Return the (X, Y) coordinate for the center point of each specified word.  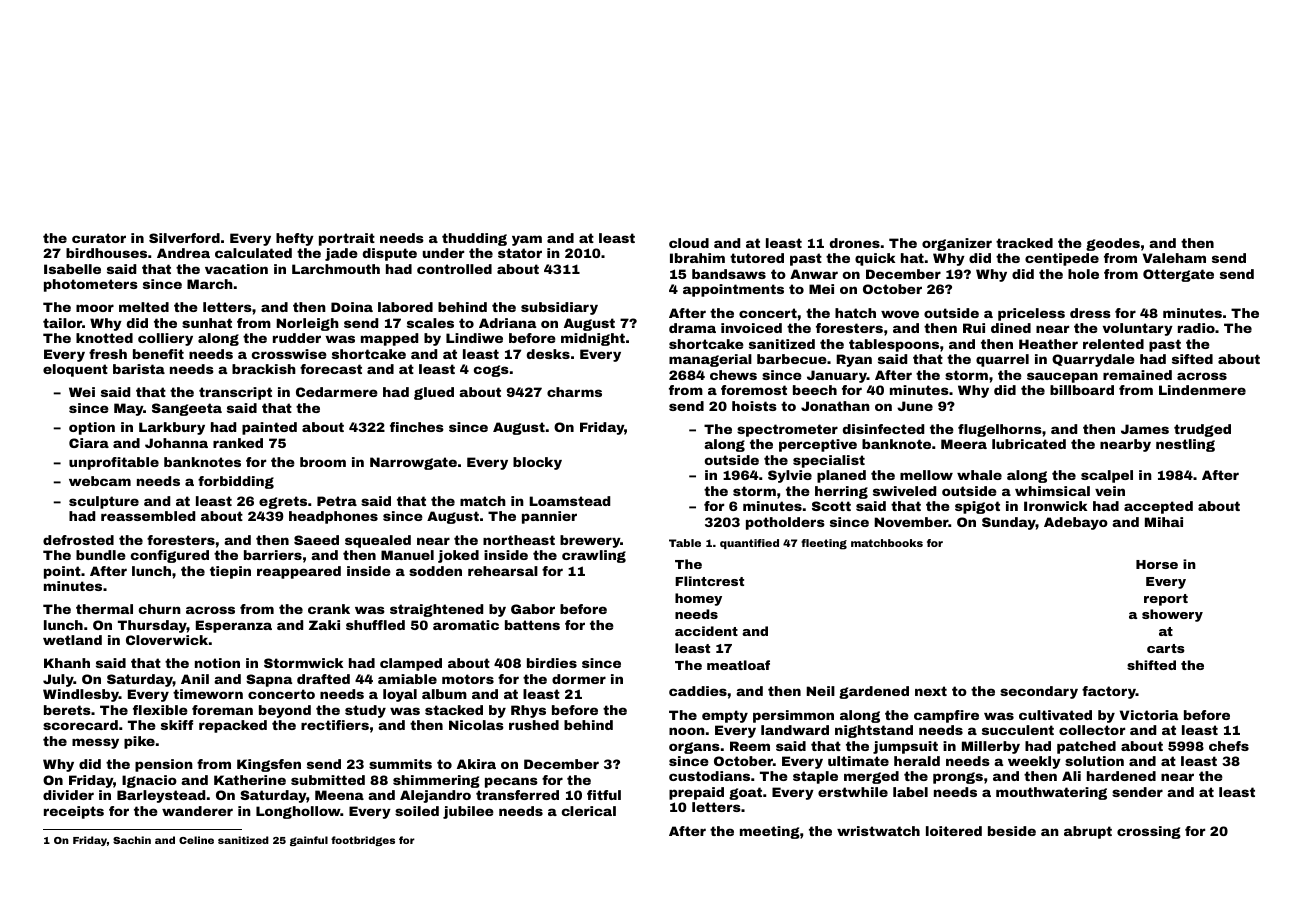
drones (855, 243)
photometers (91, 285)
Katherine (250, 780)
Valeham (1174, 258)
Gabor (533, 609)
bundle (101, 555)
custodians (709, 776)
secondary (1039, 692)
